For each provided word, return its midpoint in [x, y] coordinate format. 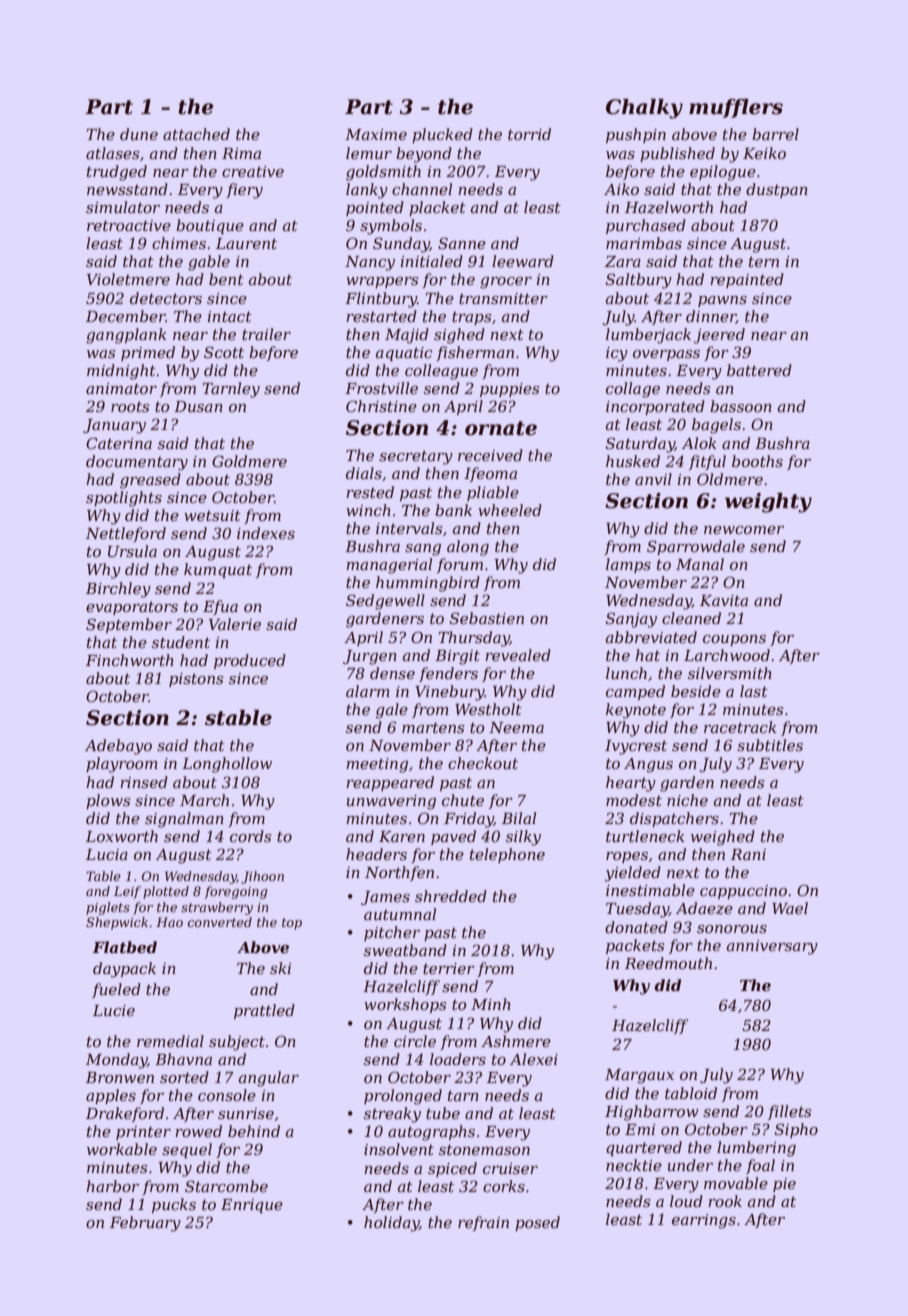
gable [209, 263]
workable [122, 1149]
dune [139, 134]
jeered [719, 336]
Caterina [119, 443]
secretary [416, 457]
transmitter [503, 298]
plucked [442, 135]
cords [250, 836]
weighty [768, 503]
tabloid [691, 1093]
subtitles [770, 745]
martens [433, 727]
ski [280, 968]
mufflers [736, 108]
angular [269, 1079]
